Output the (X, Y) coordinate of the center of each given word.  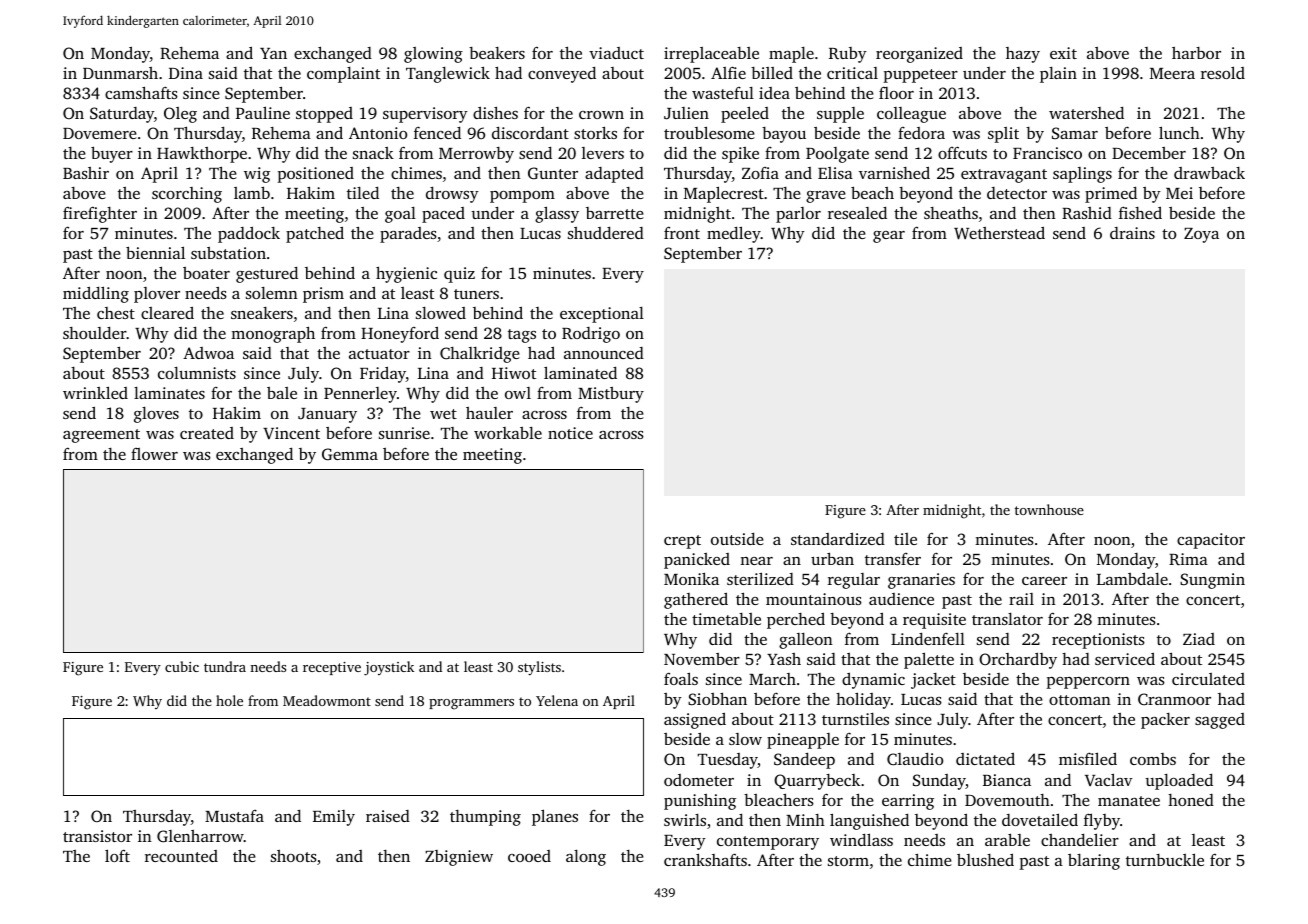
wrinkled (95, 392)
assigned (695, 720)
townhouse (1049, 509)
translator (1007, 619)
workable (508, 433)
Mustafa (234, 816)
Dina (186, 73)
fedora (921, 133)
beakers (497, 53)
